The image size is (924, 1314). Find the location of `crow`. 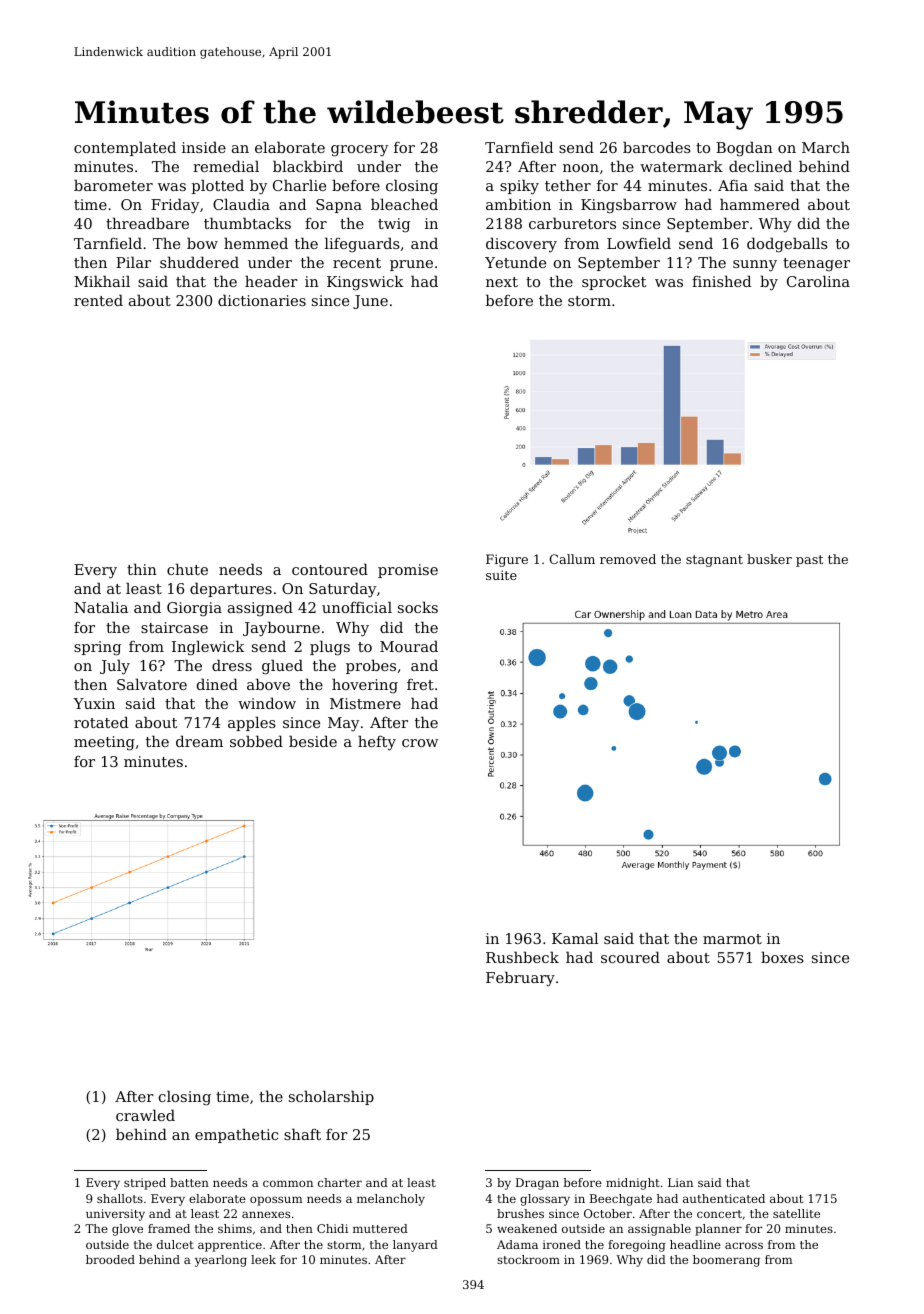

crow is located at coordinates (420, 743).
